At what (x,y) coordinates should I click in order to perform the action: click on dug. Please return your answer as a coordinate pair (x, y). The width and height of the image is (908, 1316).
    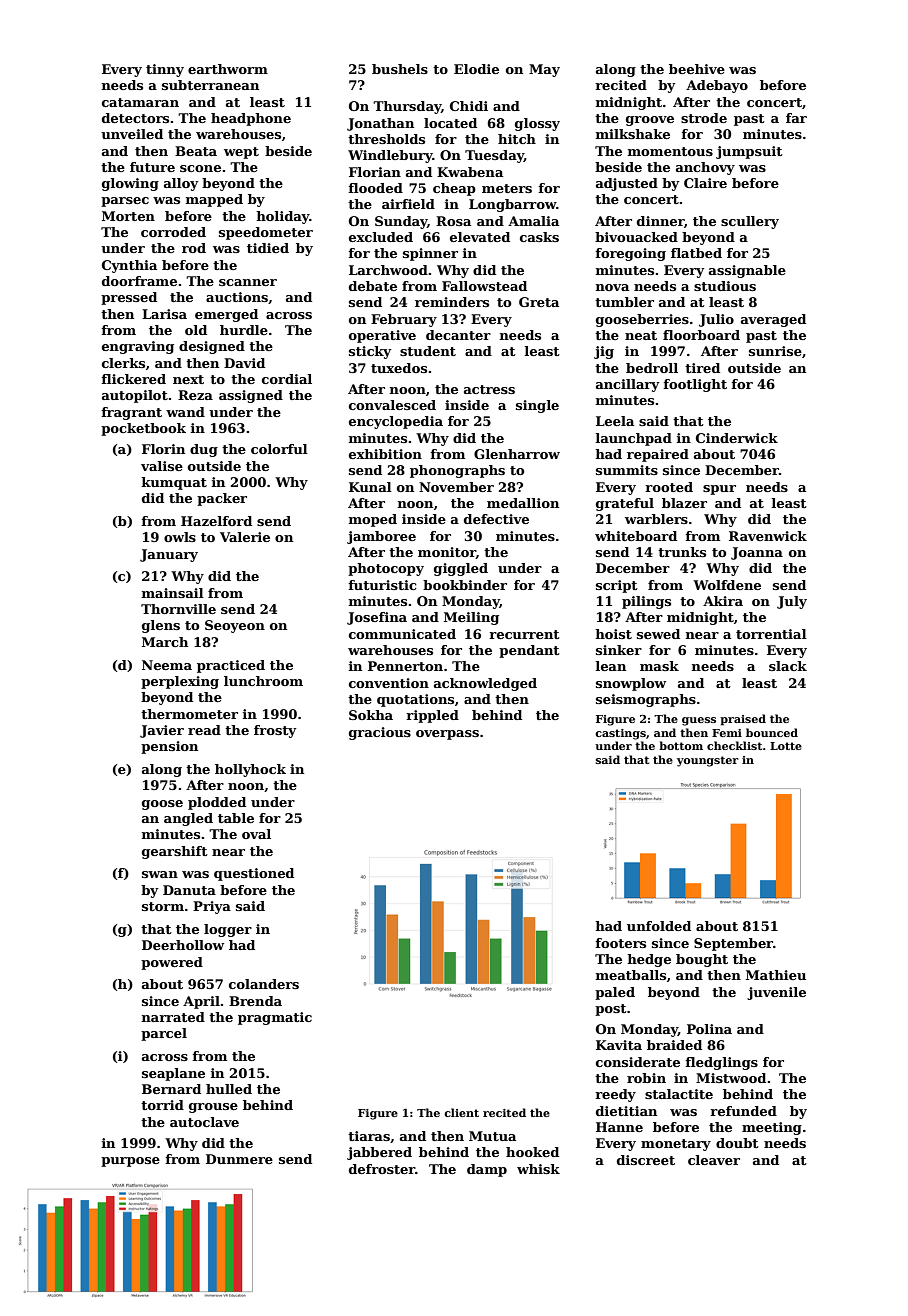
    Looking at the image, I should click on (204, 450).
